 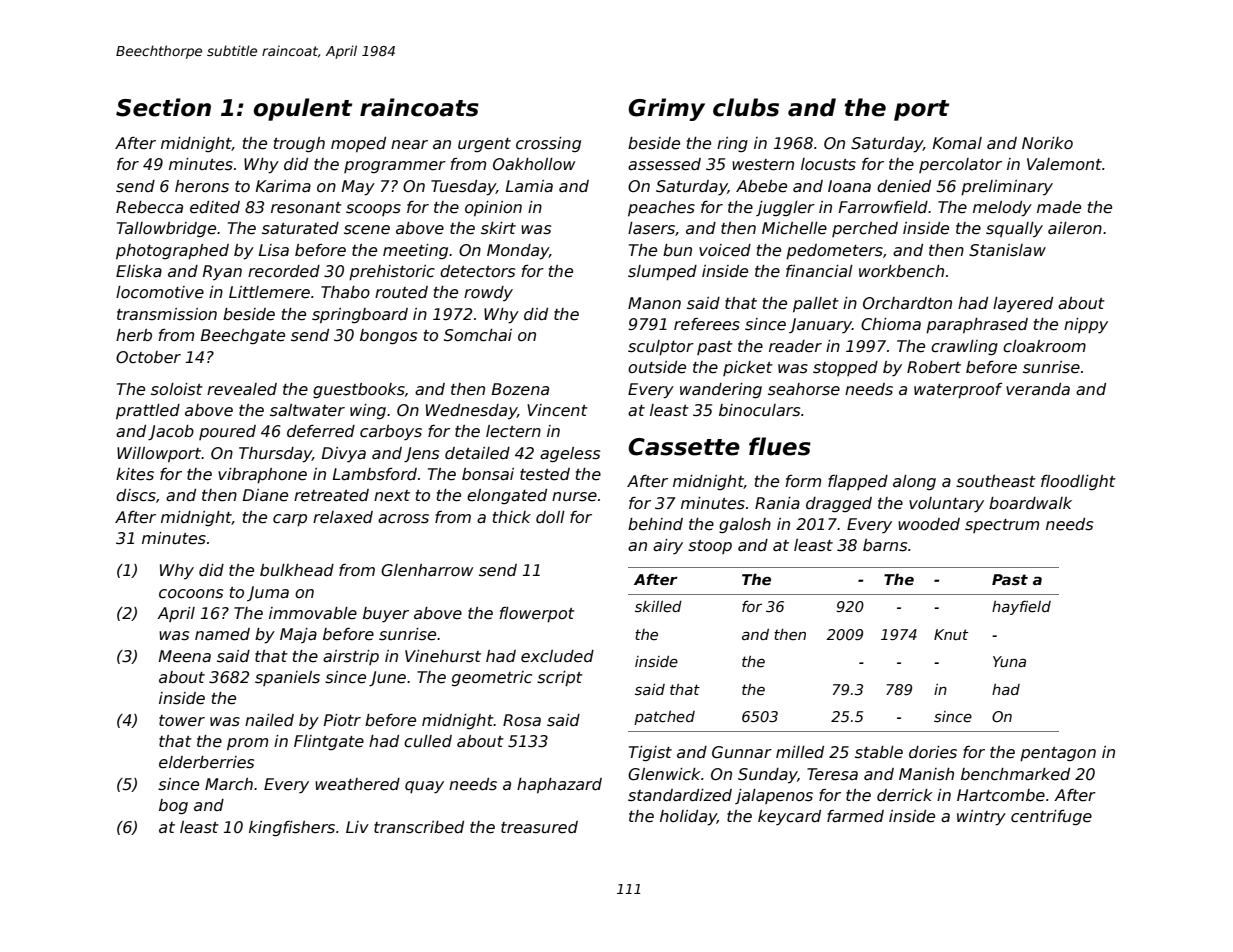 What do you see at coordinates (522, 720) in the image?
I see `Rosa` at bounding box center [522, 720].
